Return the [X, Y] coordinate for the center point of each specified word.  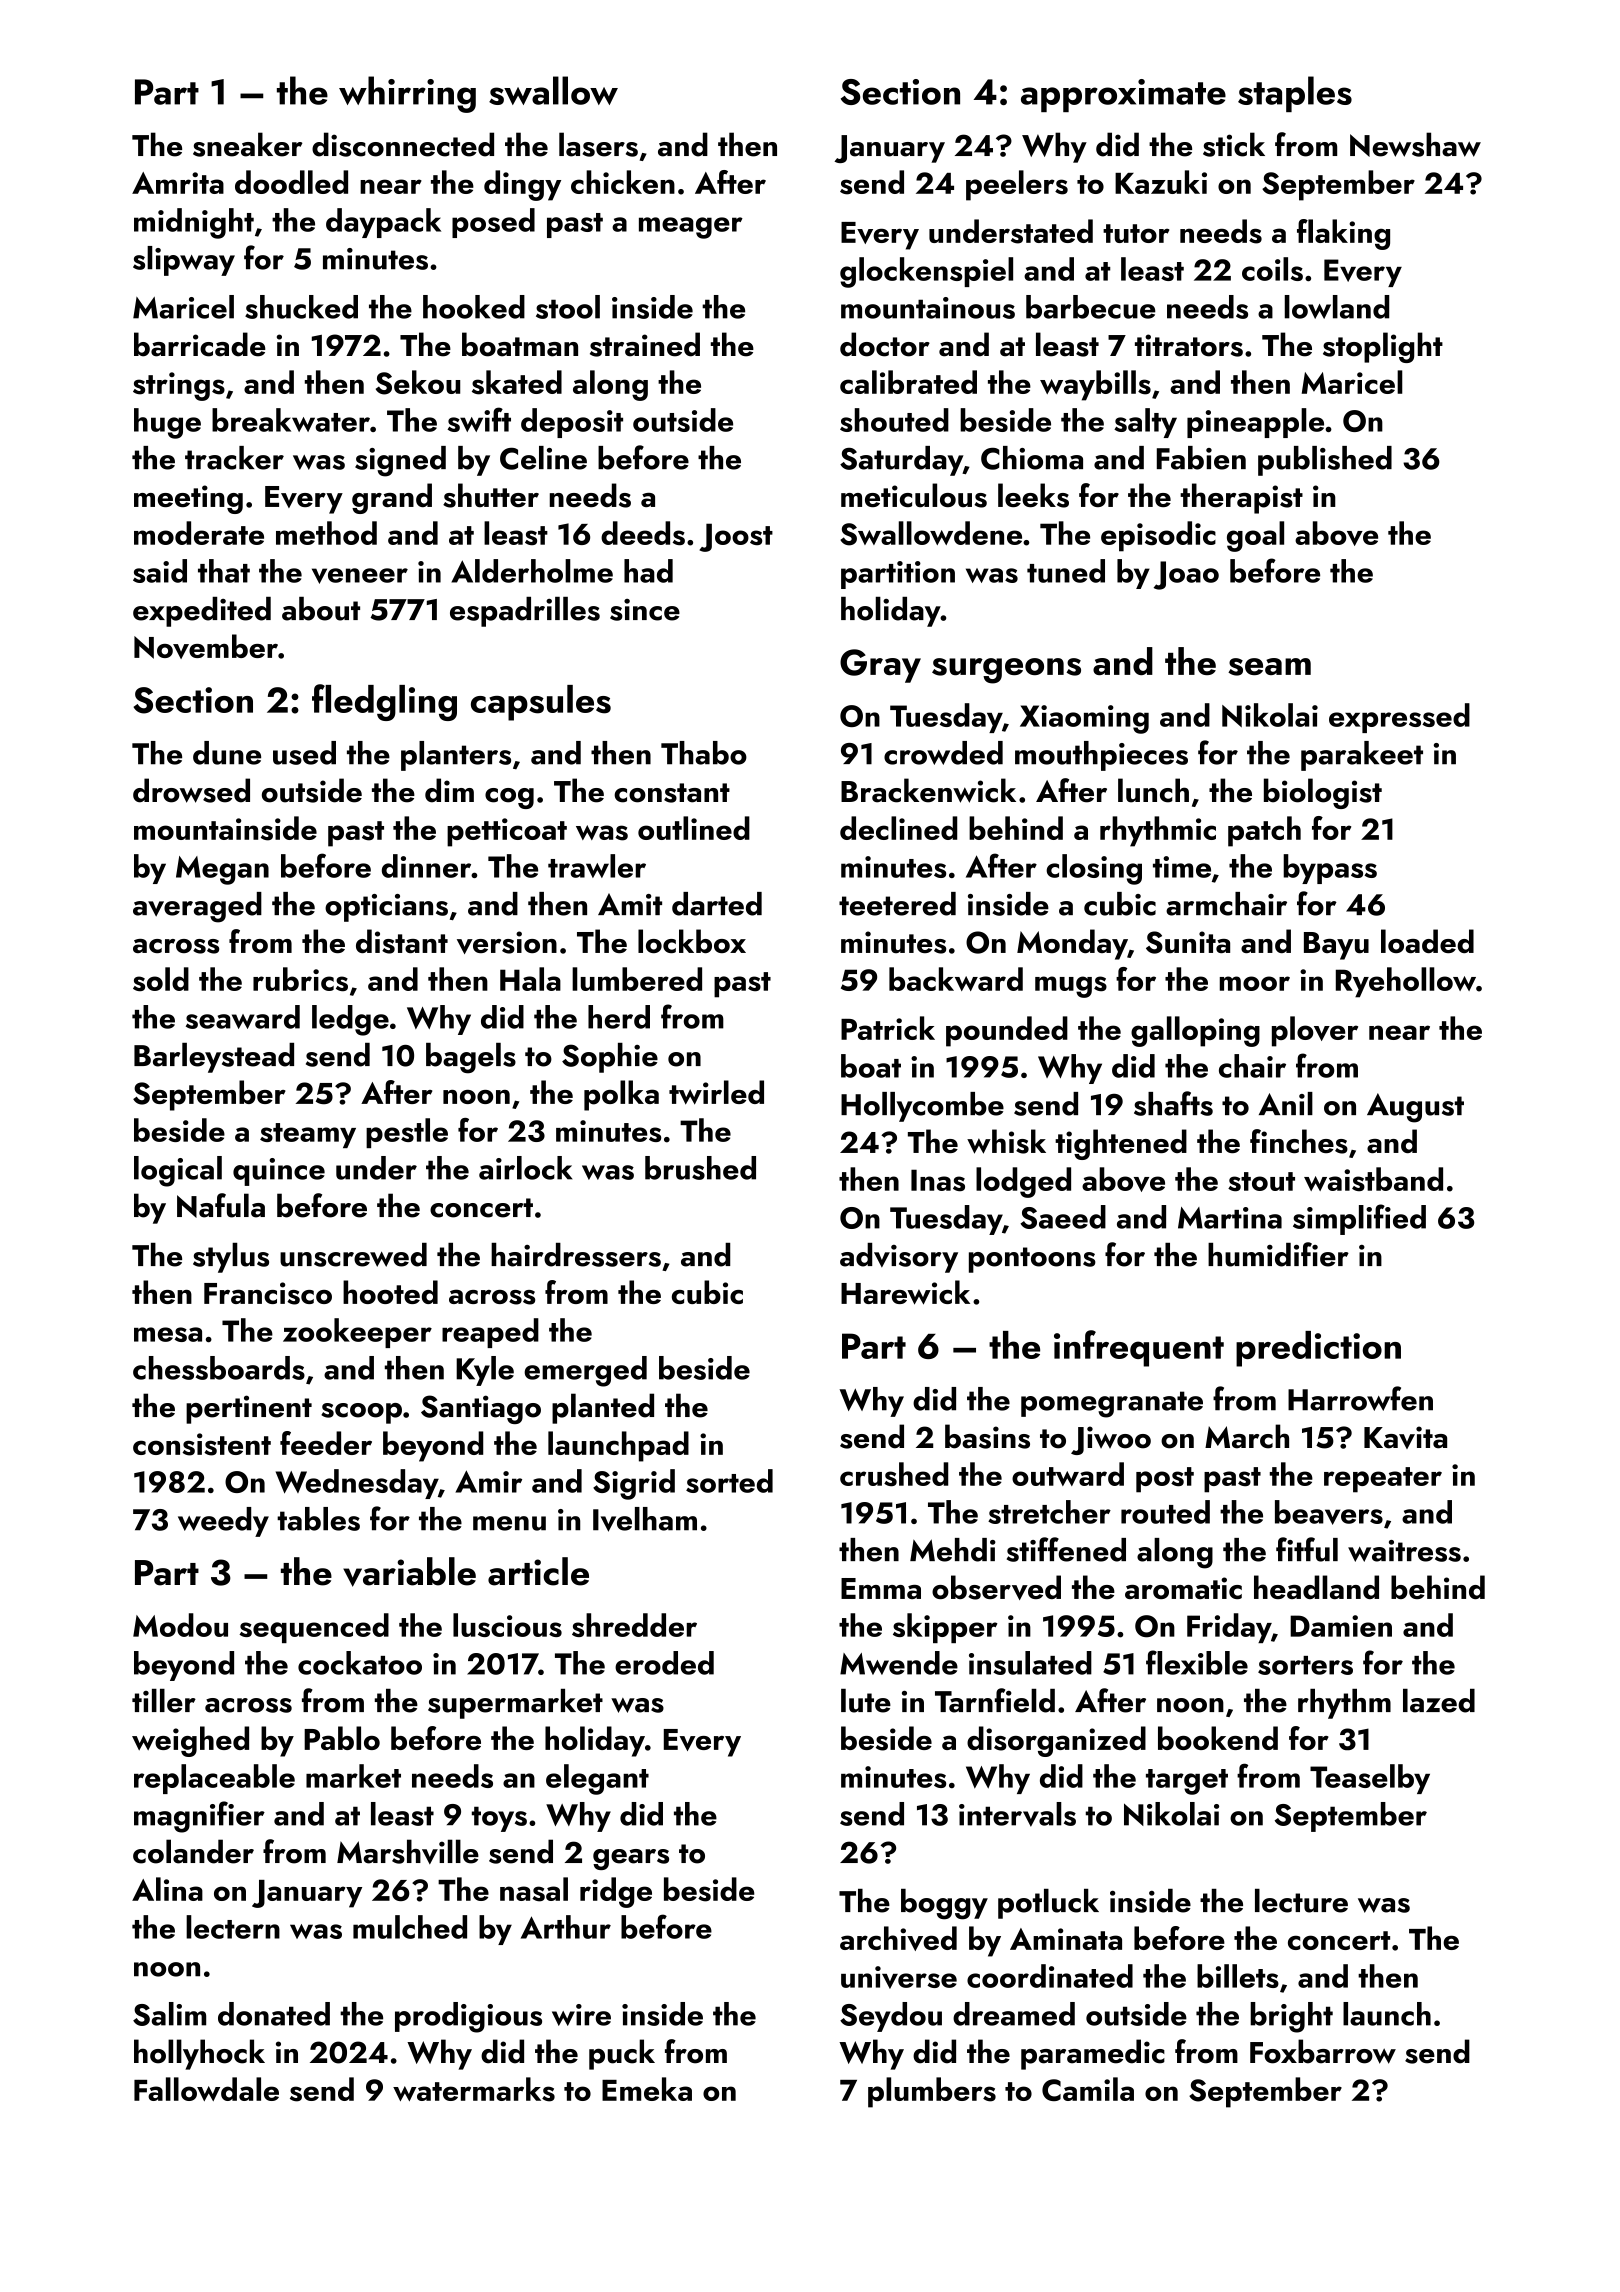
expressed [1399, 718]
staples [1295, 94]
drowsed [191, 790]
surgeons [1006, 671]
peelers [1017, 185]
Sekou [418, 382]
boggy [944, 1904]
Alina [167, 1889]
